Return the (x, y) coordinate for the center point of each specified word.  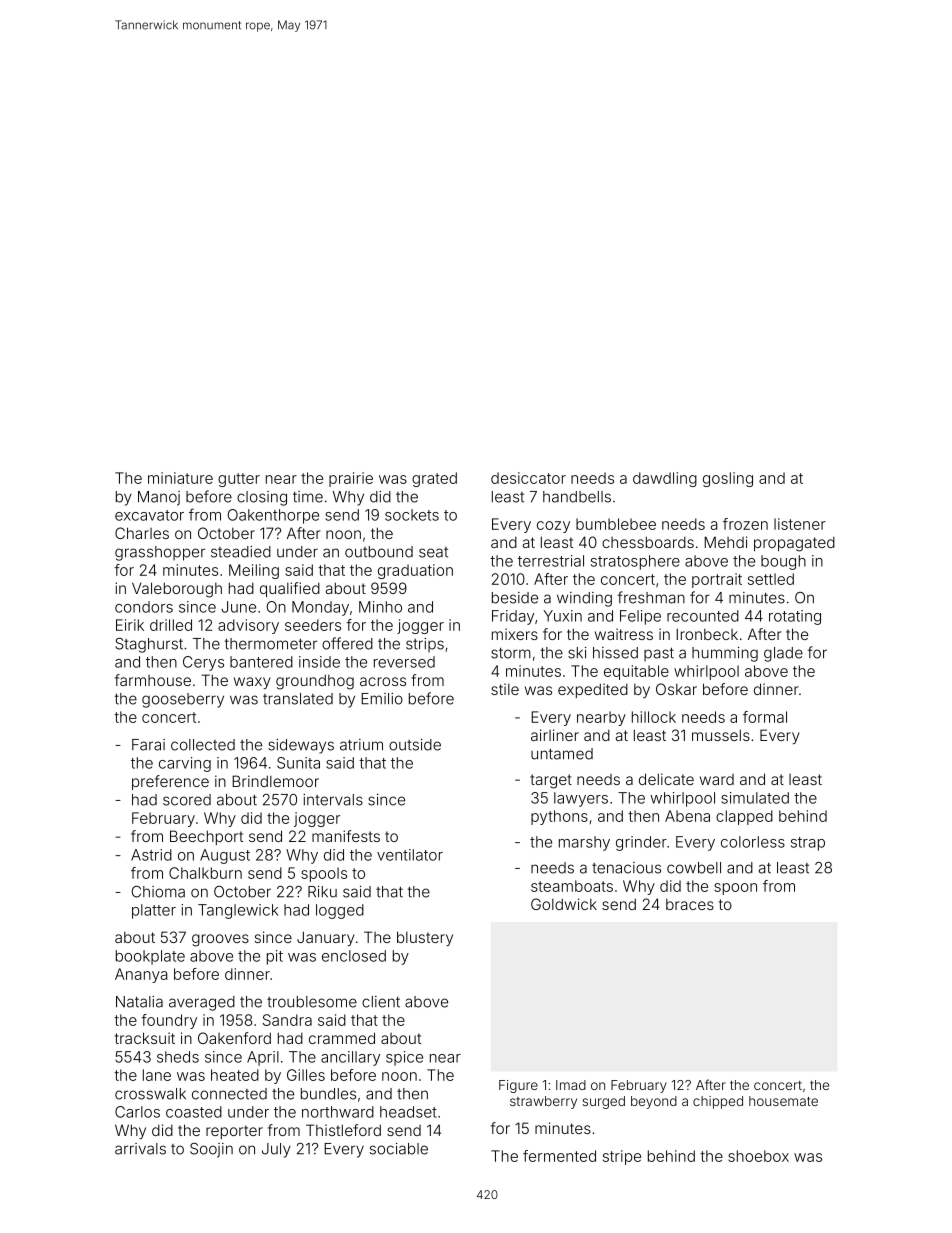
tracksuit (145, 1038)
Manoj (159, 498)
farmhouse (153, 680)
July (276, 1150)
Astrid (151, 855)
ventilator (410, 855)
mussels (721, 735)
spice (404, 1058)
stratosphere (635, 562)
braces (690, 904)
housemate (783, 1101)
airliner (555, 735)
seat (433, 552)
